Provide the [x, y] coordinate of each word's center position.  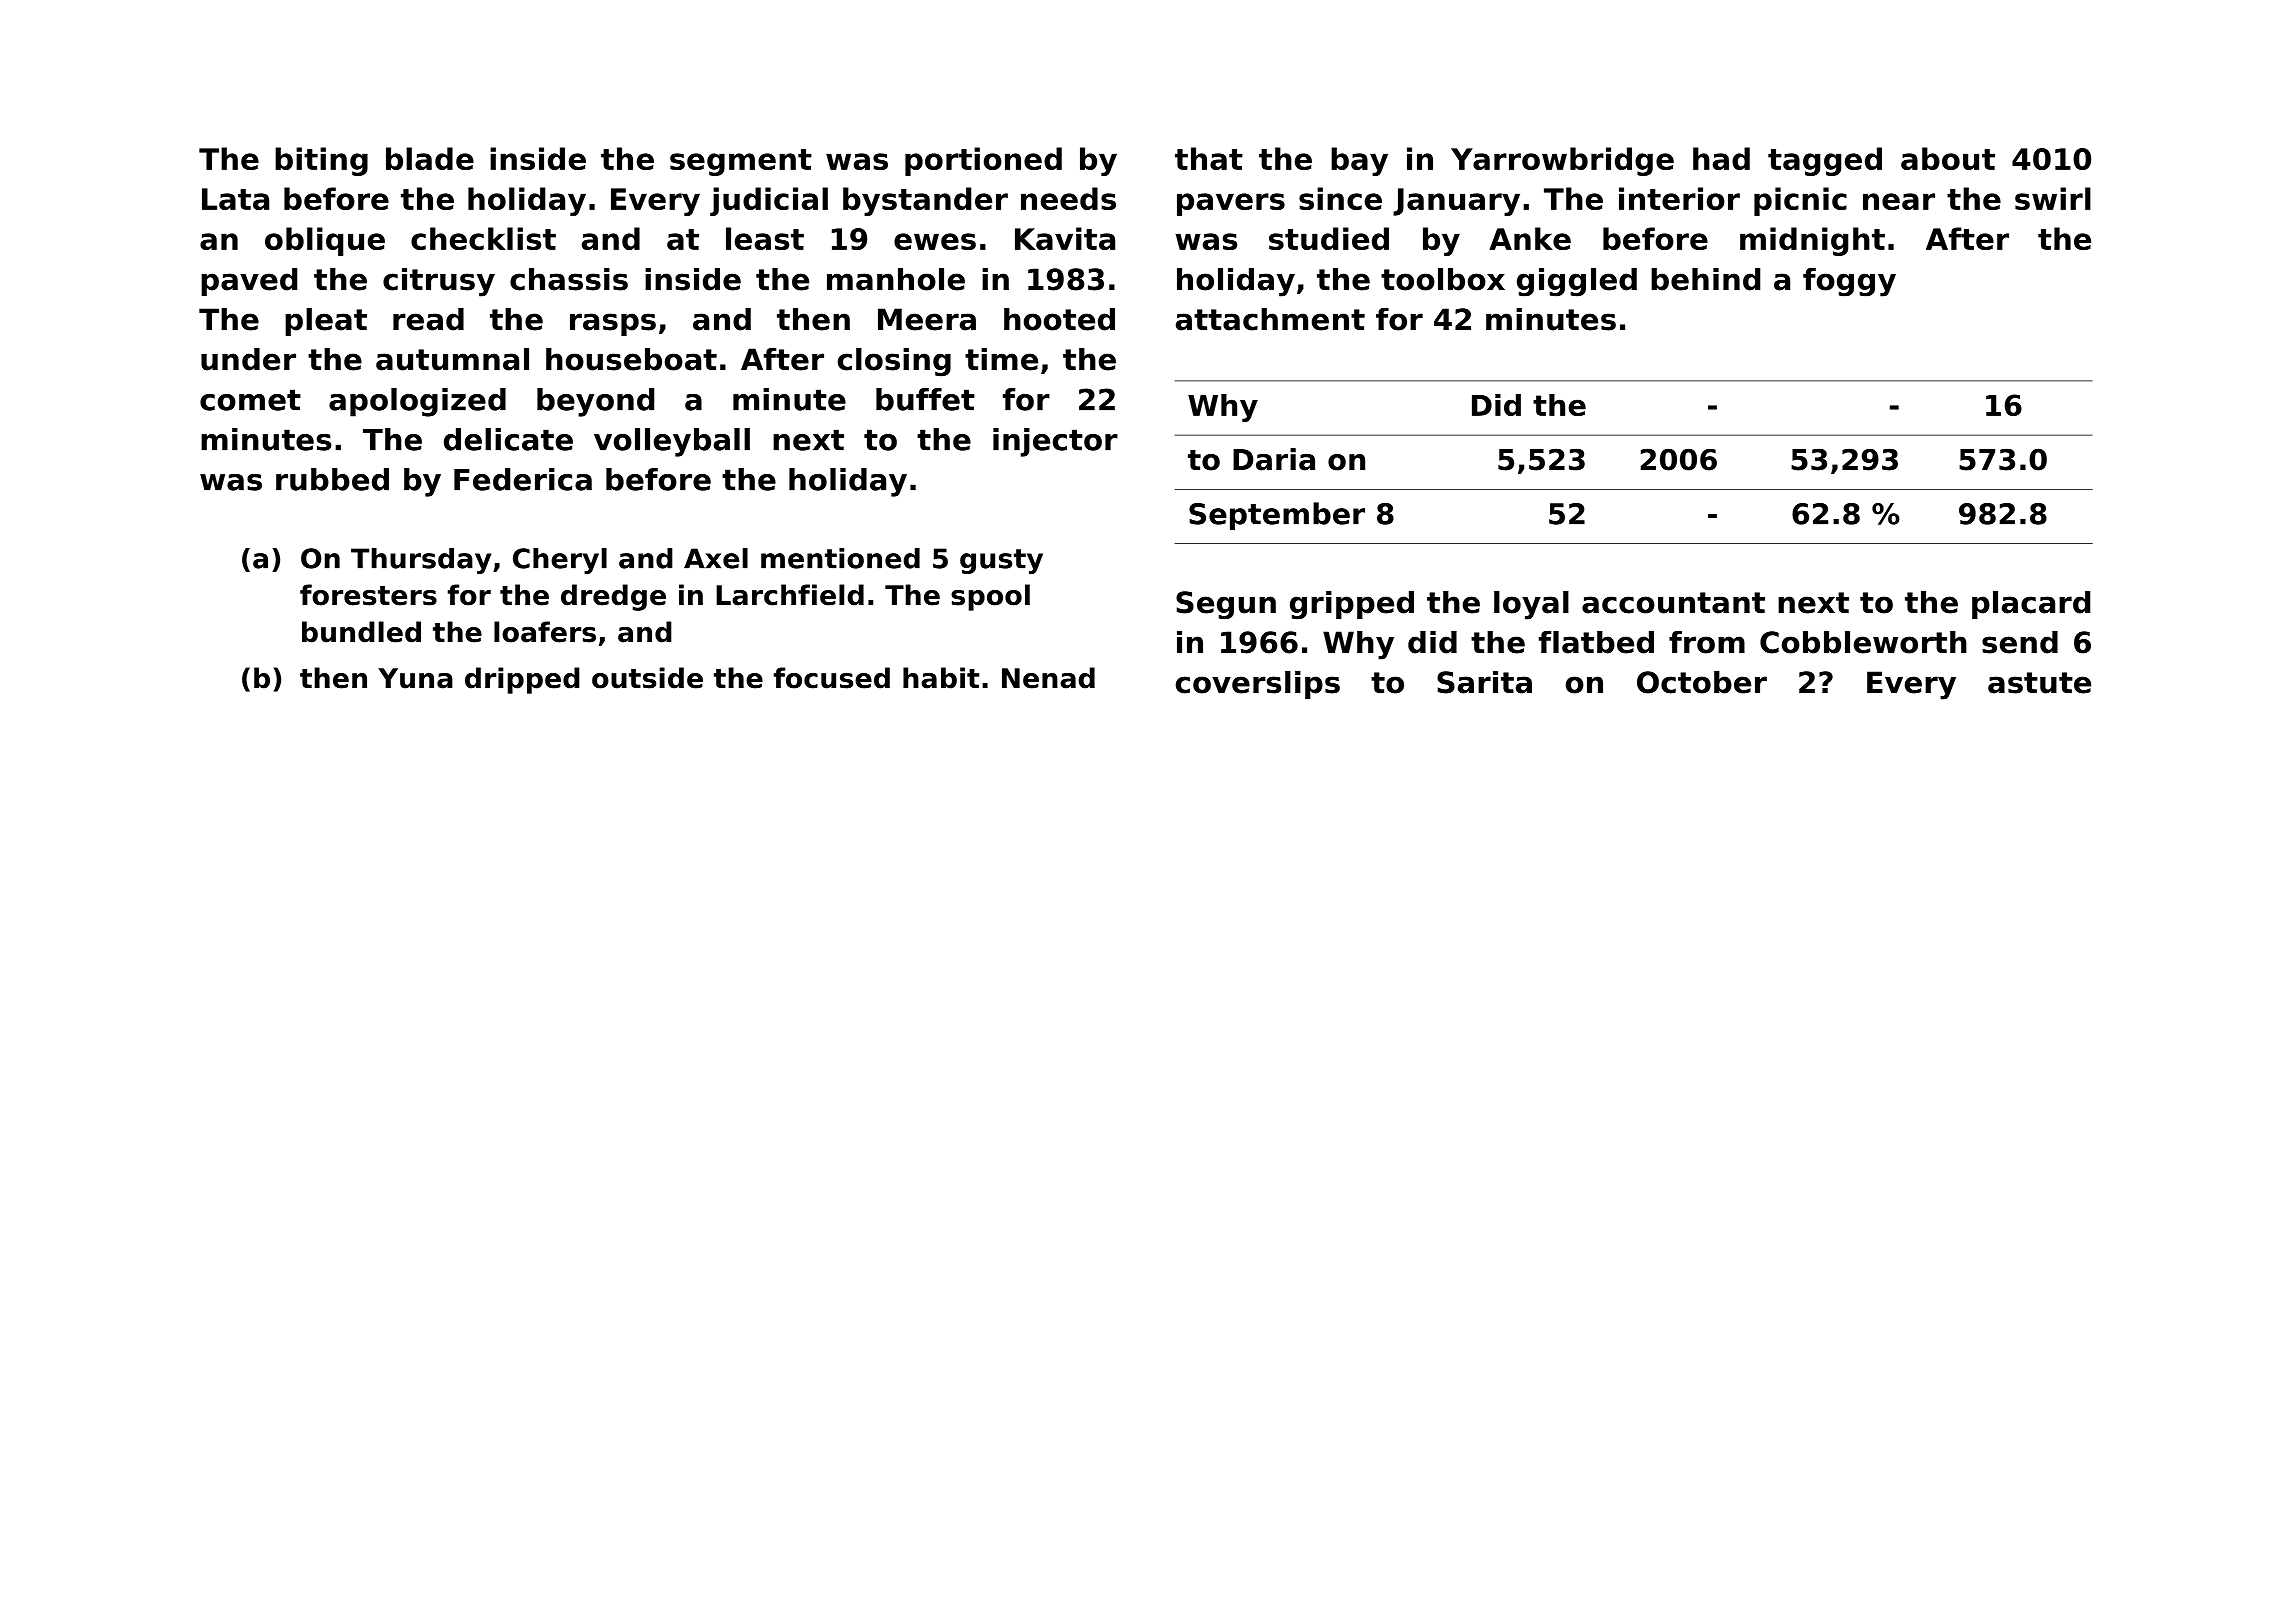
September [1277, 516]
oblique [325, 241]
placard [2031, 605]
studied [1329, 238]
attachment [1270, 319]
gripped [1352, 605]
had [1721, 158]
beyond [595, 402]
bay [1359, 161]
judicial [769, 201]
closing [894, 362]
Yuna [415, 678]
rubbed [332, 479]
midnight [1812, 241]
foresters [368, 595]
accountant [1673, 603]
